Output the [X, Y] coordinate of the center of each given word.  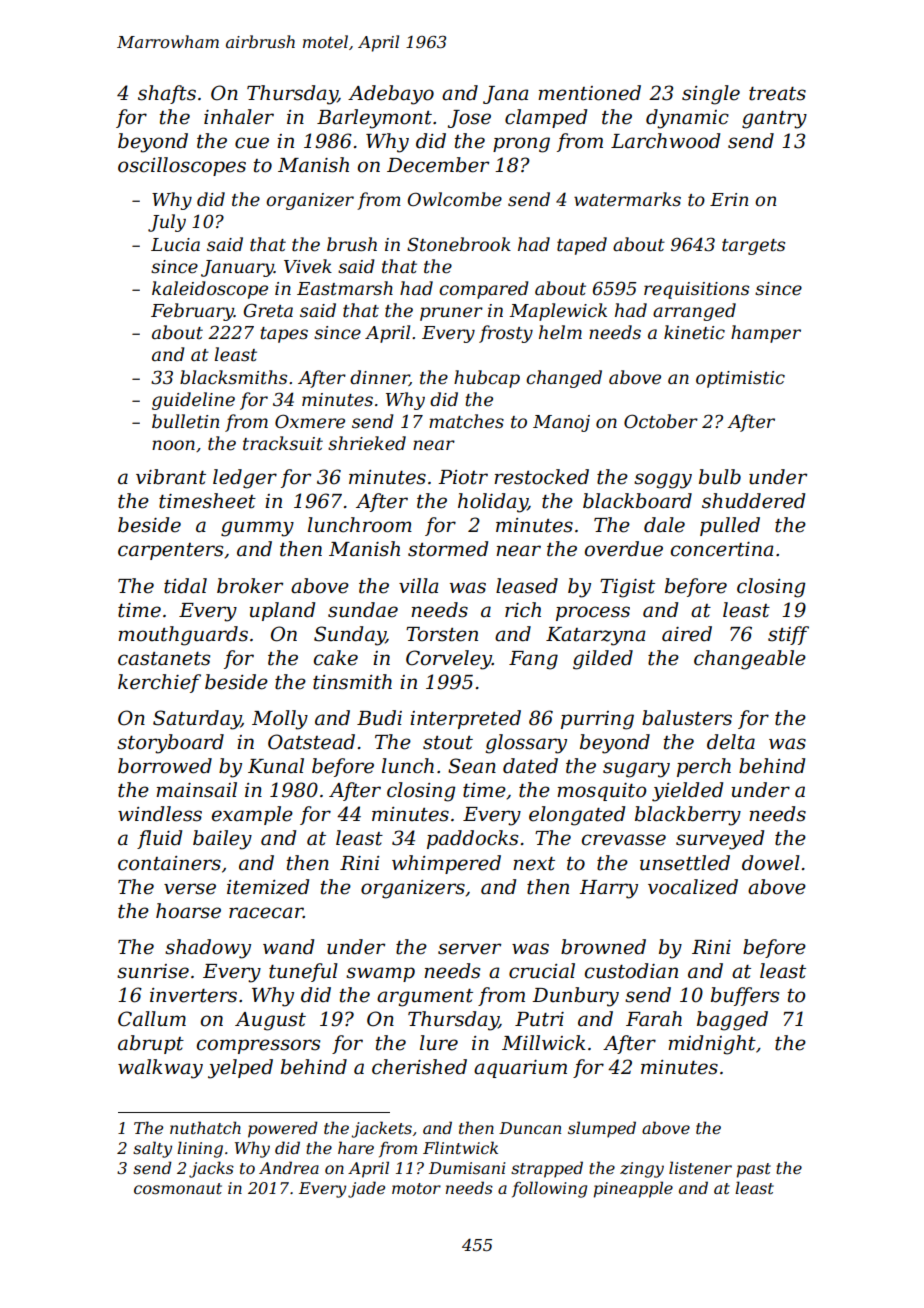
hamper [766, 334]
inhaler [239, 117]
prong [521, 145]
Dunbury [575, 997]
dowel [771, 863]
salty [152, 1149]
